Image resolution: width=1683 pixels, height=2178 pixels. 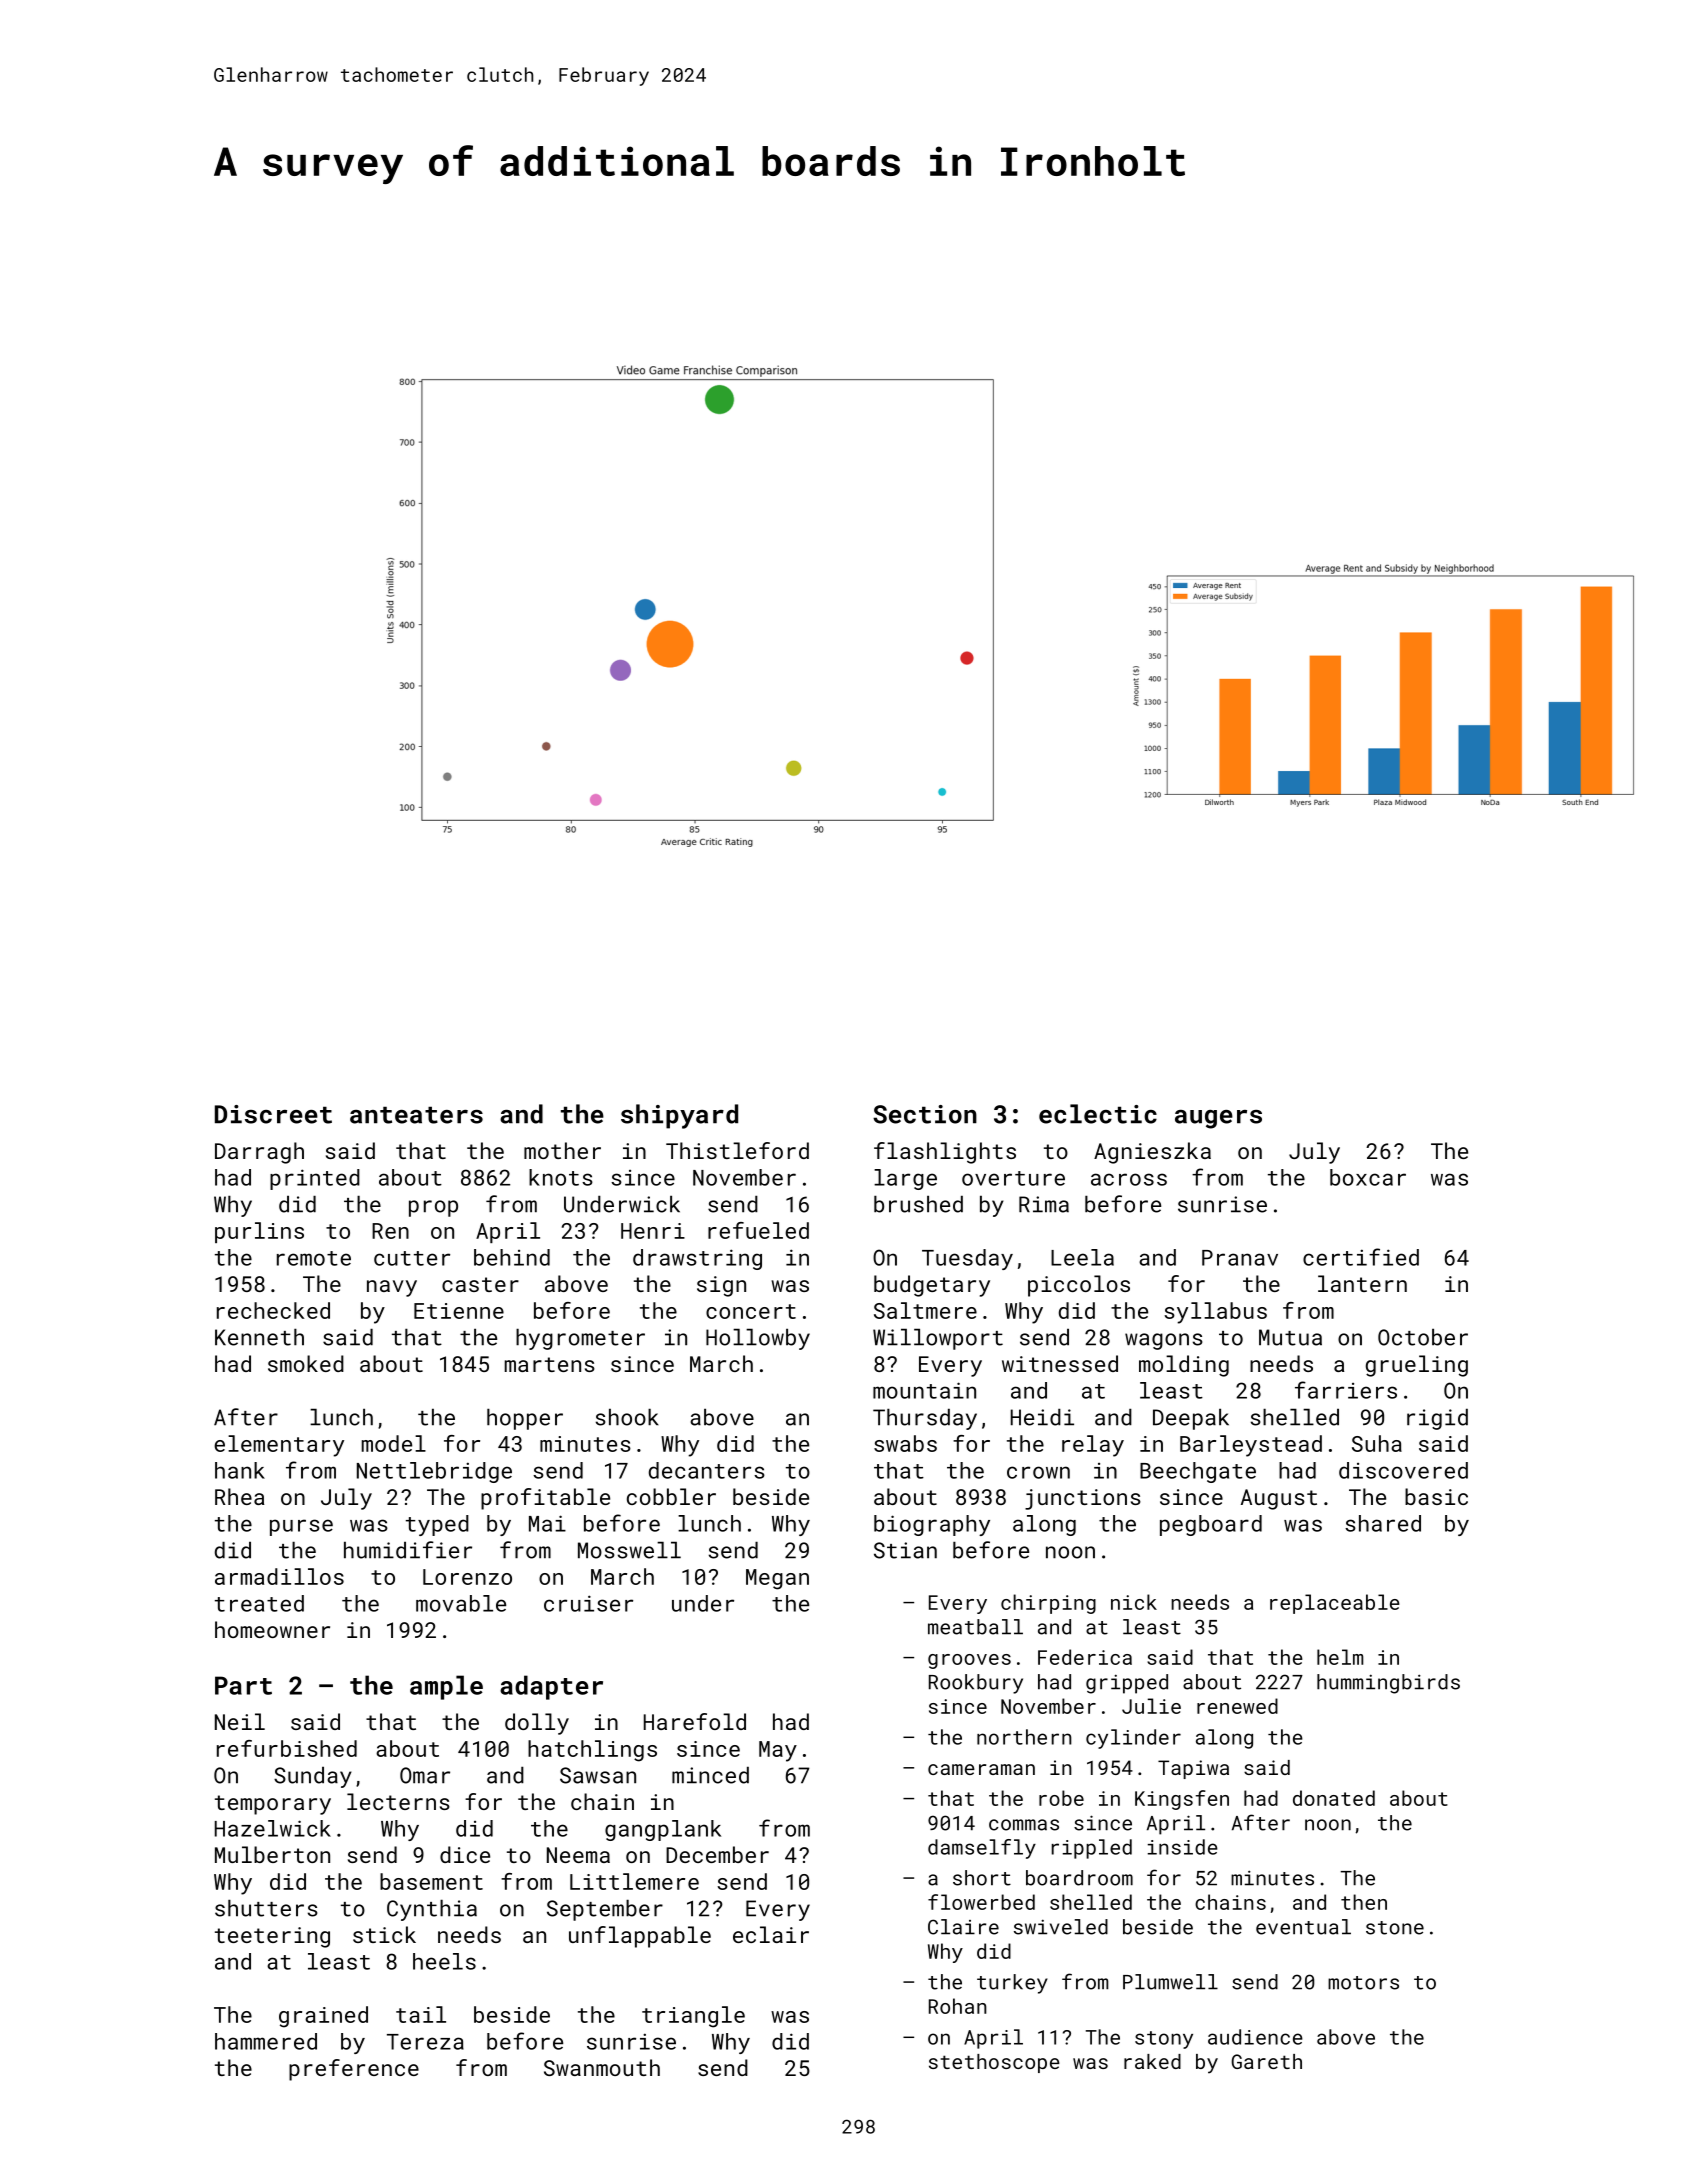 I want to click on syllabus, so click(x=1215, y=1313).
